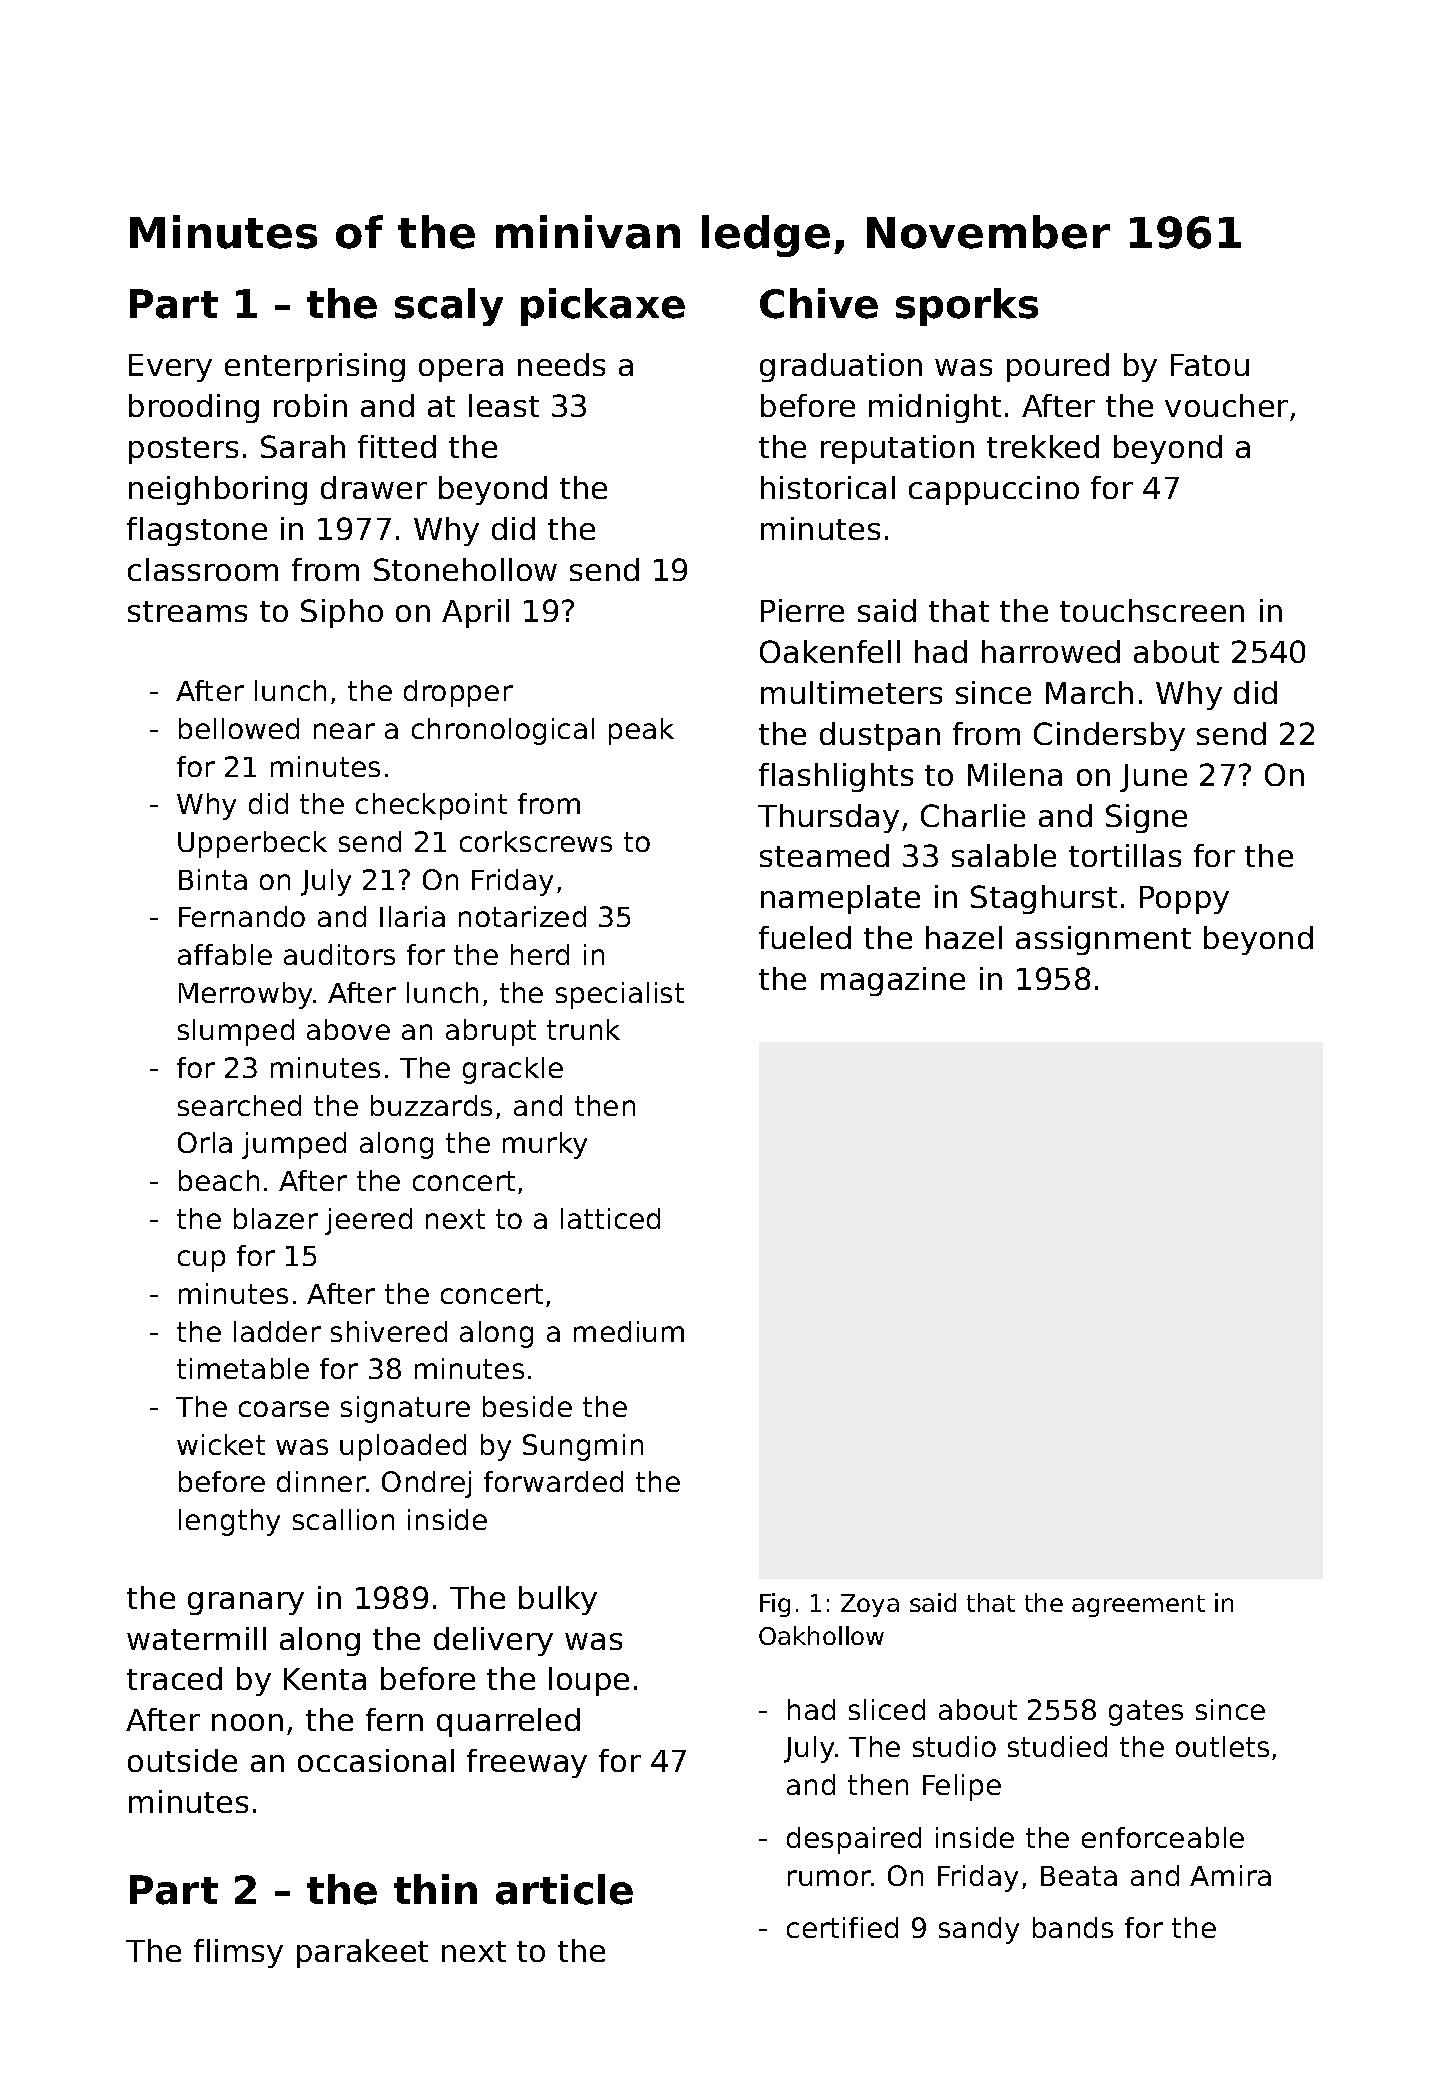  What do you see at coordinates (1073, 1927) in the screenshot?
I see `bands` at bounding box center [1073, 1927].
